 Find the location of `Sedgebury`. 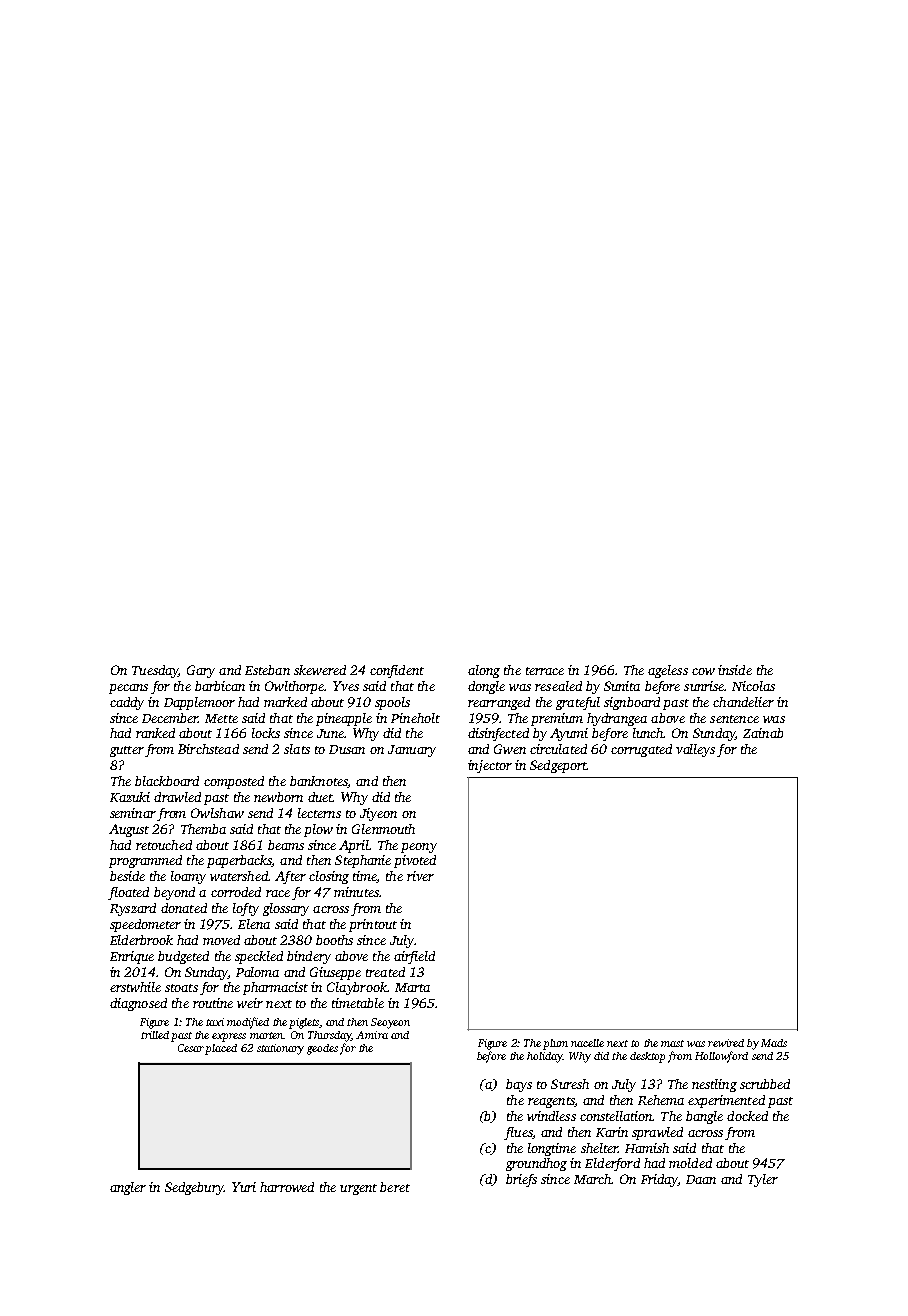

Sedgebury is located at coordinates (194, 1188).
